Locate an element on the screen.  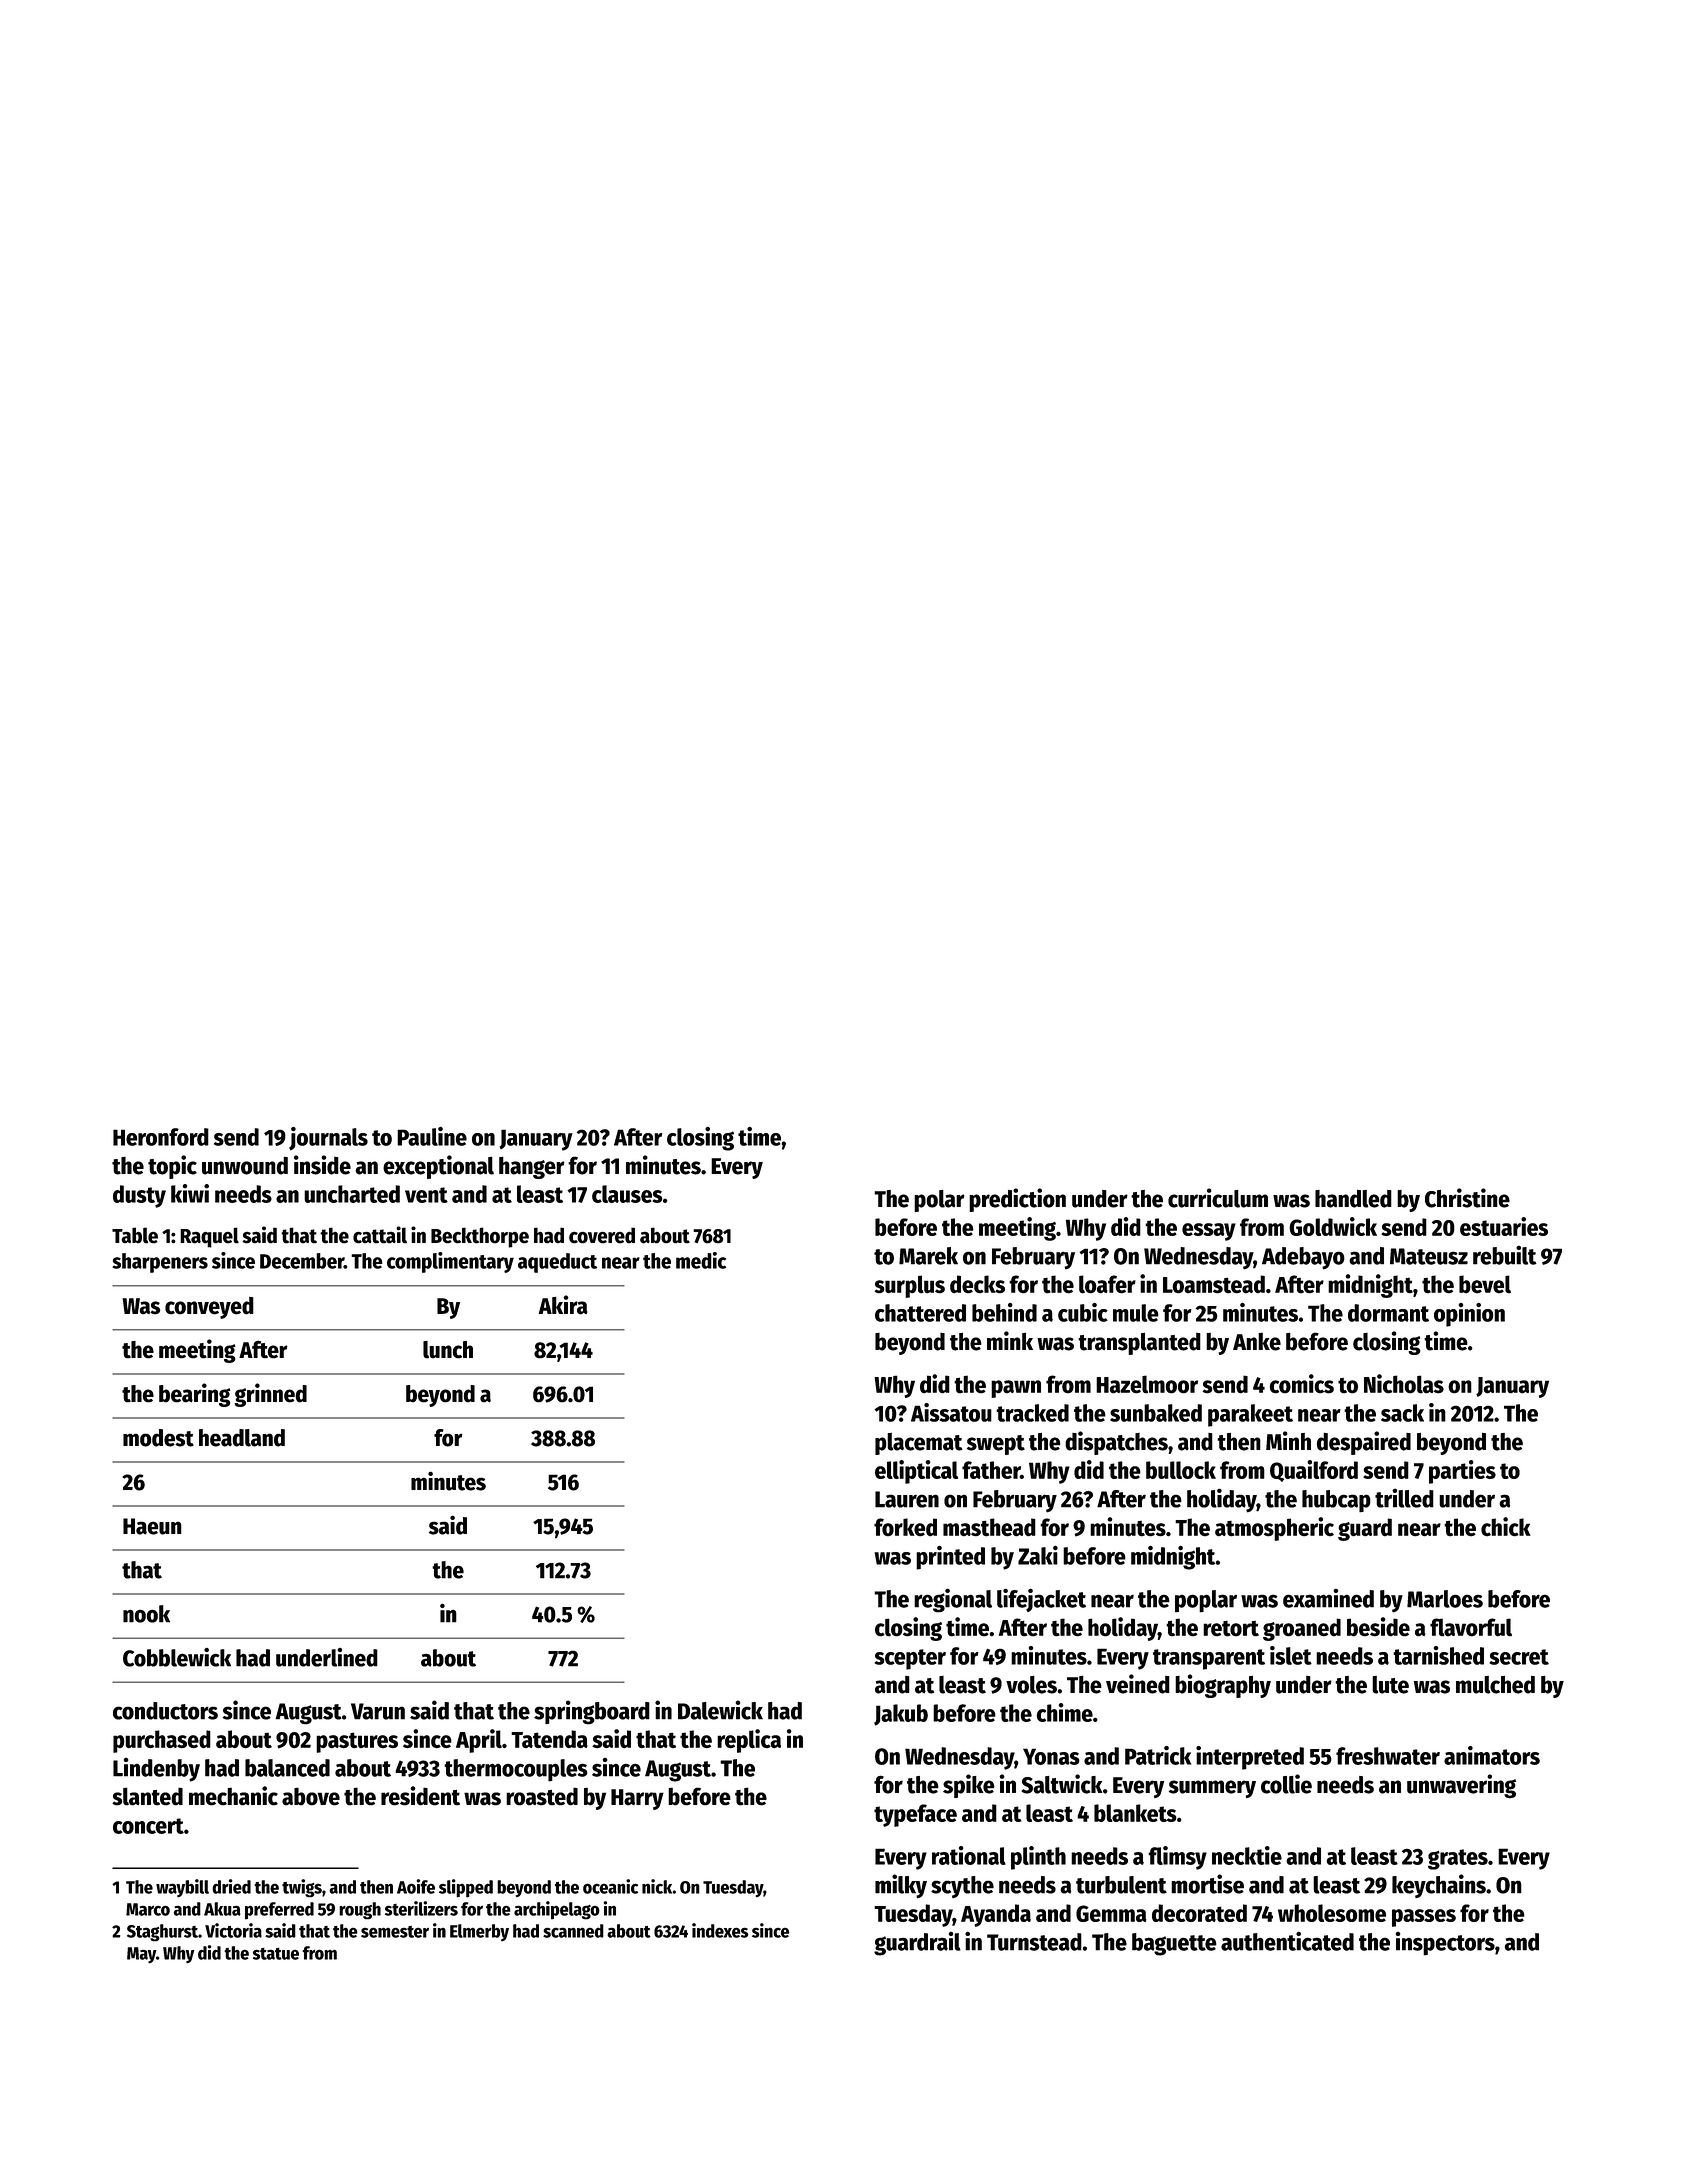
unwound is located at coordinates (245, 1165).
